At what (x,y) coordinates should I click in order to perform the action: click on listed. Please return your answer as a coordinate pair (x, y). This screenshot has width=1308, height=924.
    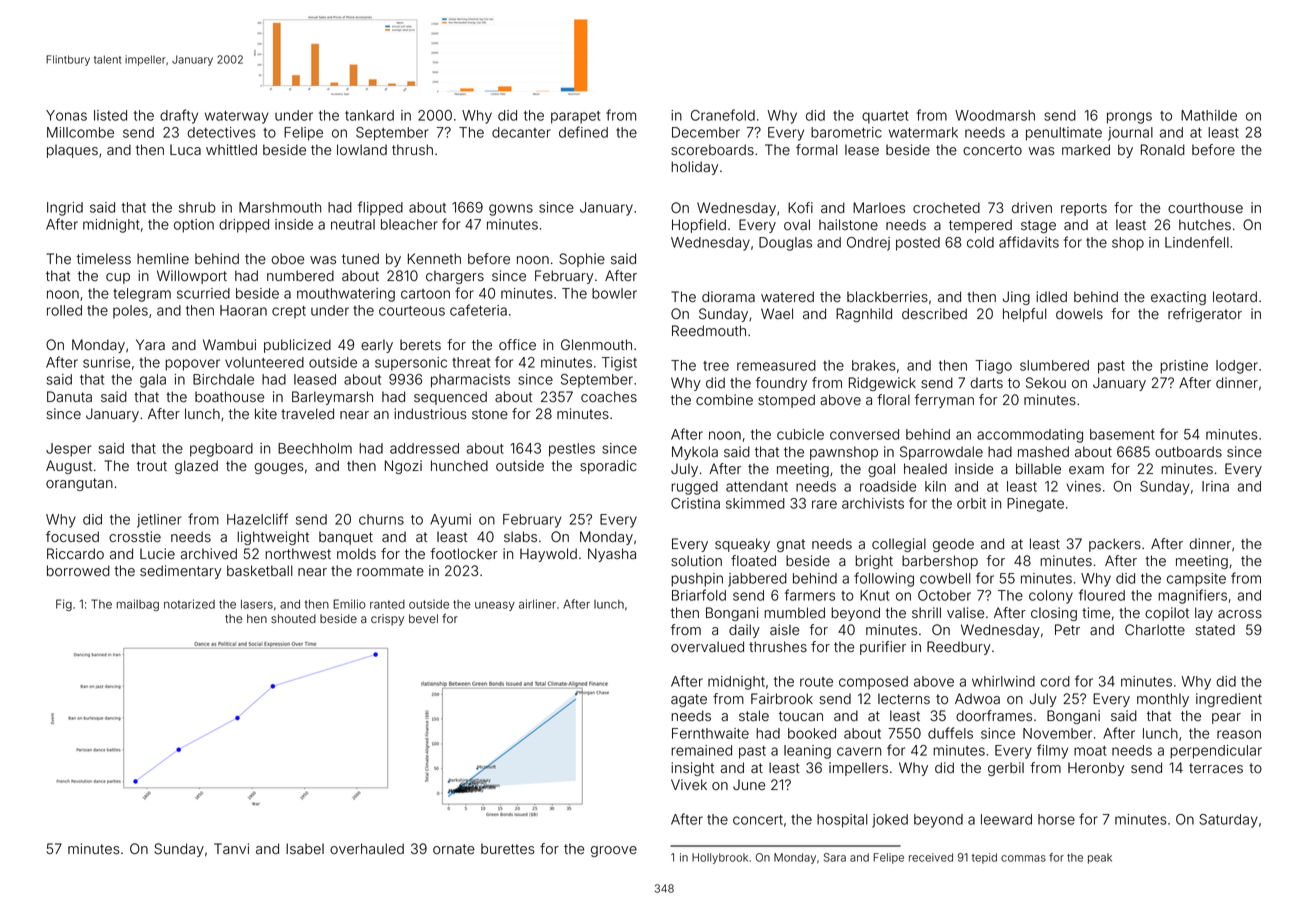
    Looking at the image, I should click on (110, 115).
